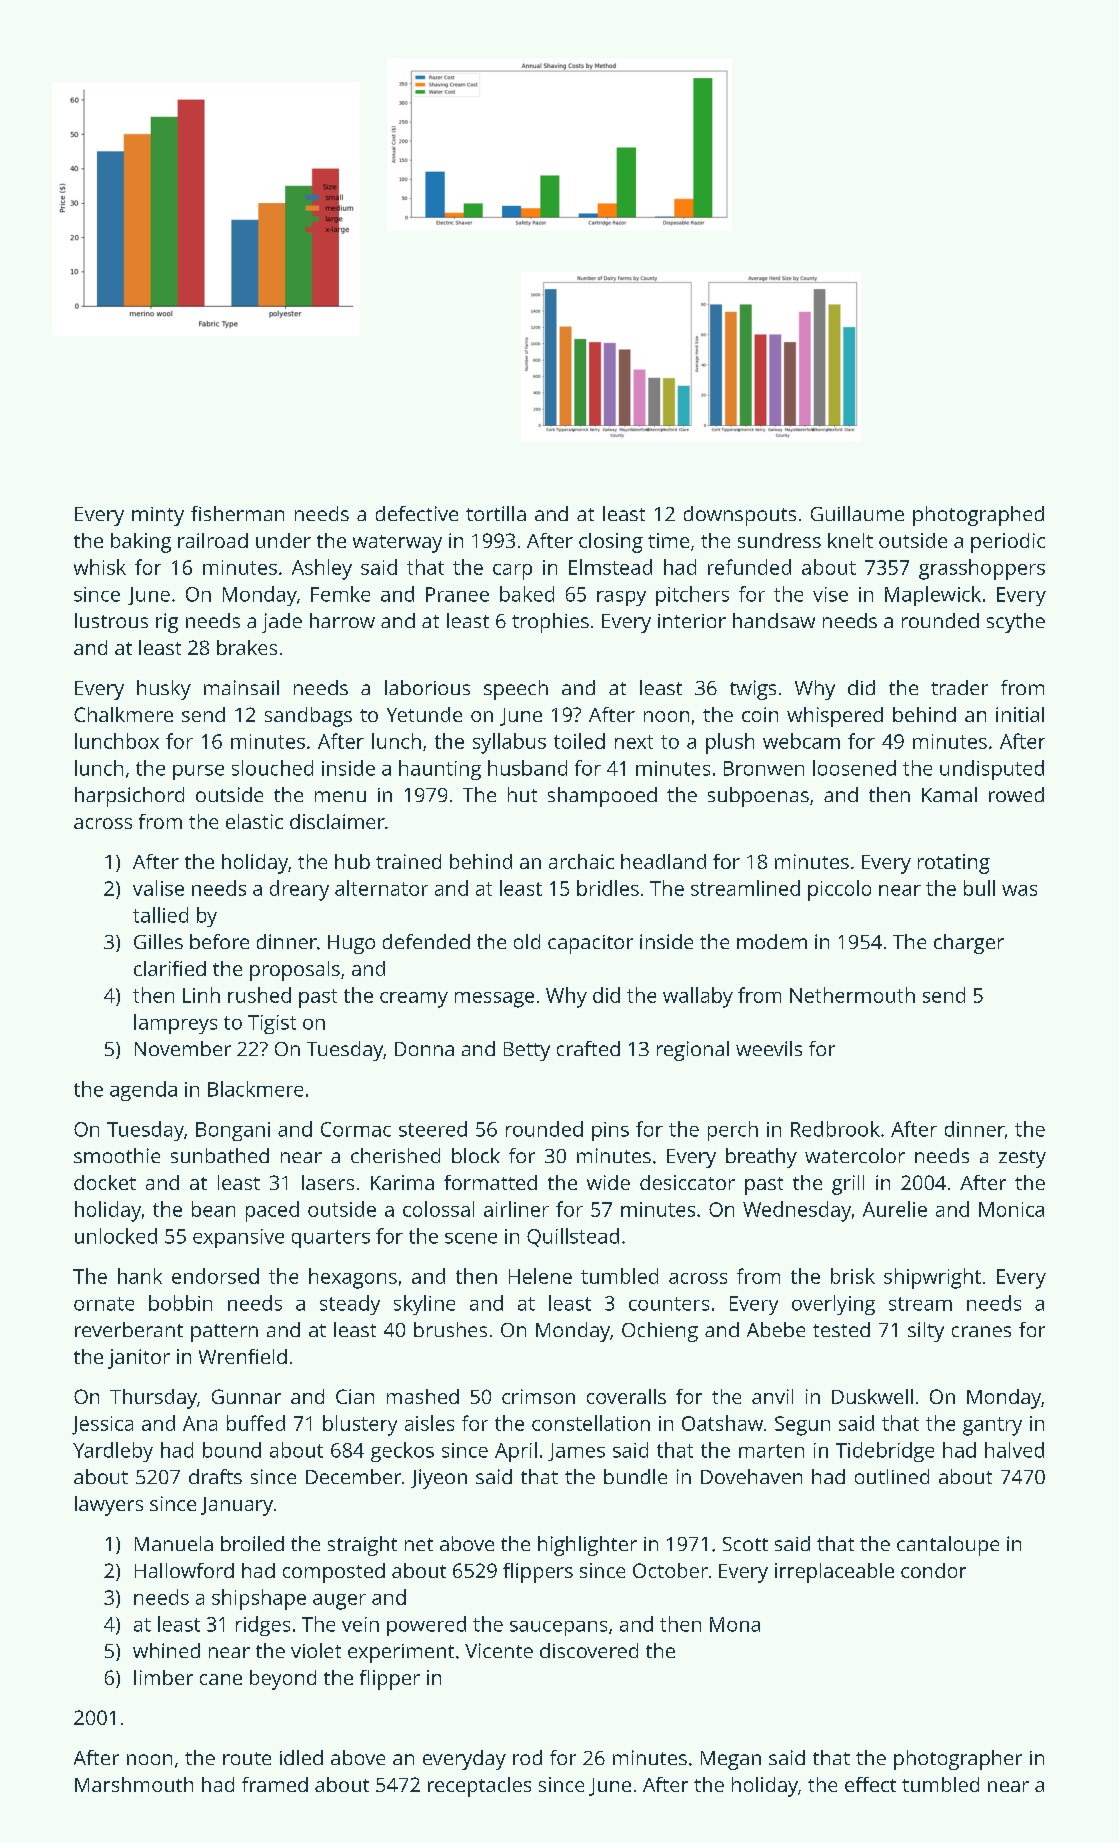 This screenshot has height=1843, width=1119. Describe the element at coordinates (857, 513) in the screenshot. I see `Guillaume` at that location.
